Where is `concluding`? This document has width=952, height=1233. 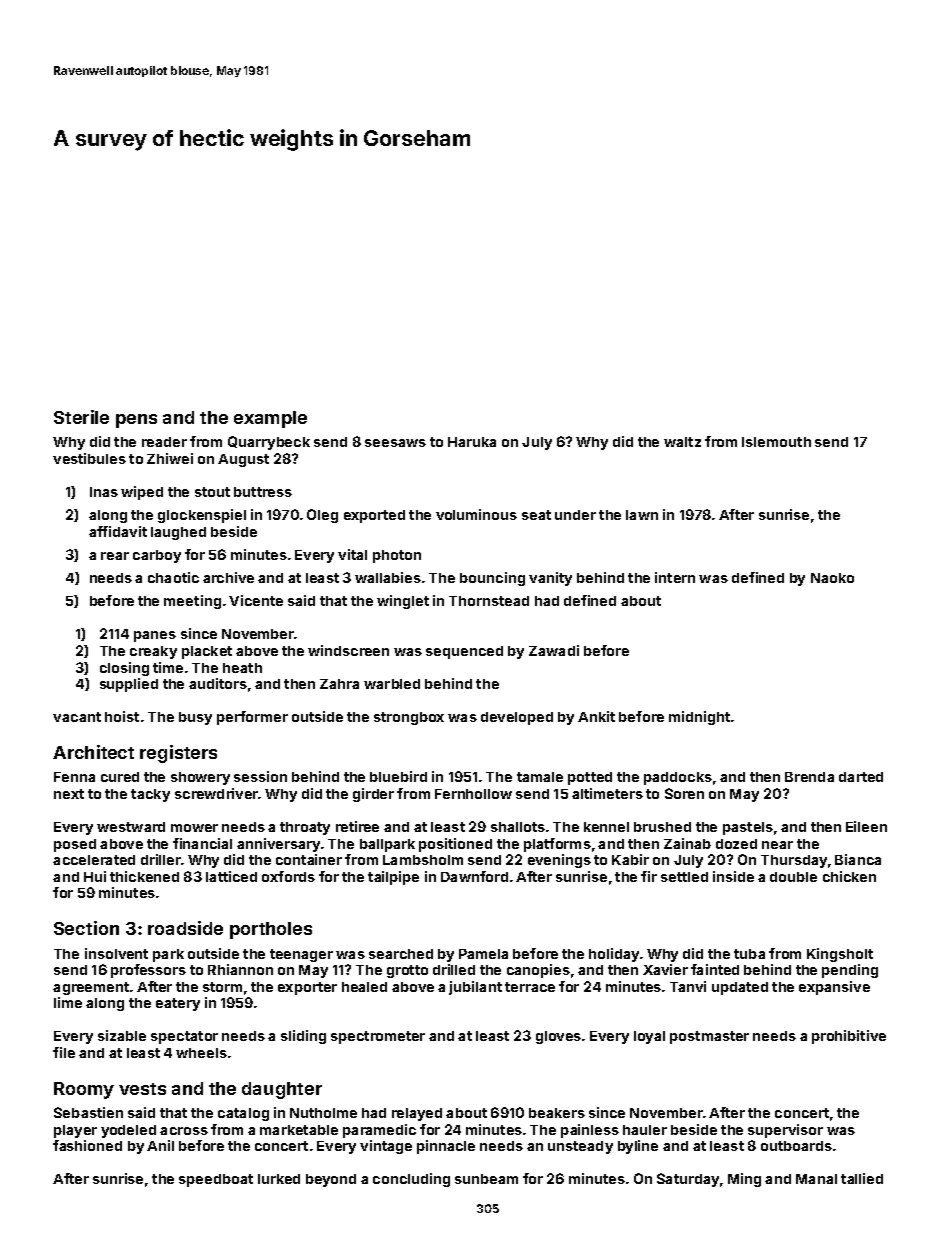 concluding is located at coordinates (411, 1180).
